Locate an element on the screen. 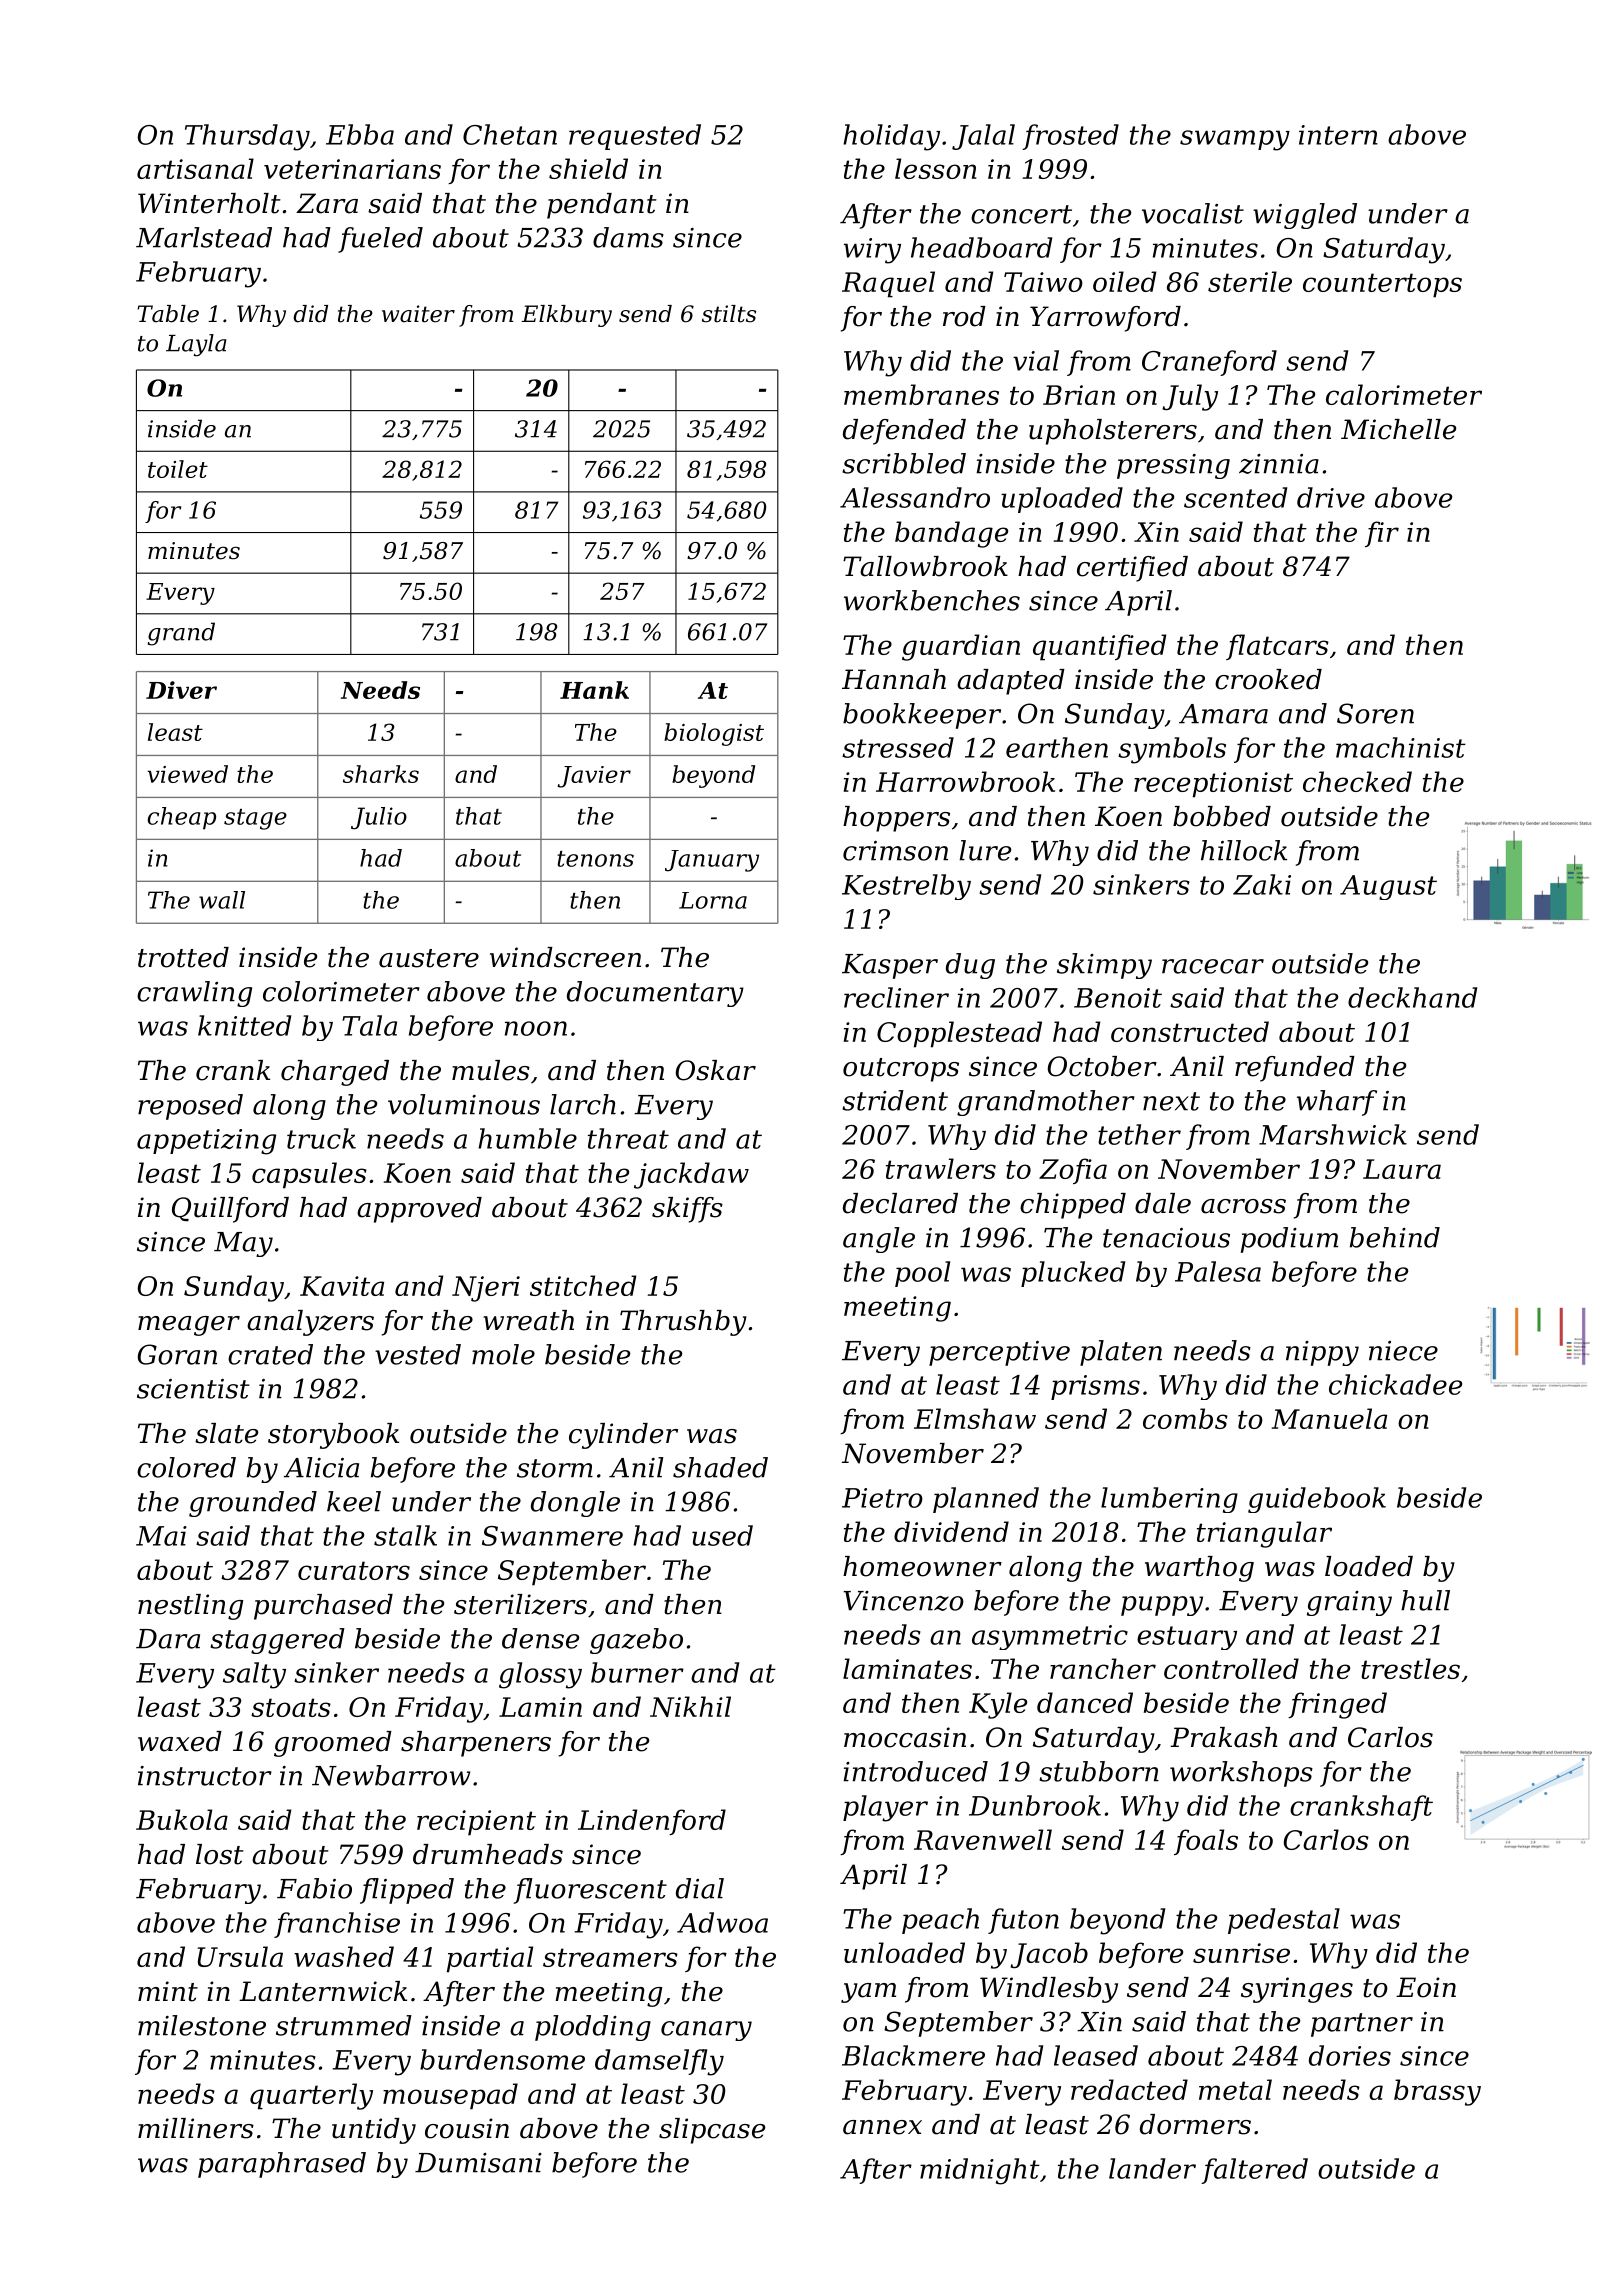  milestone is located at coordinates (202, 2025).
